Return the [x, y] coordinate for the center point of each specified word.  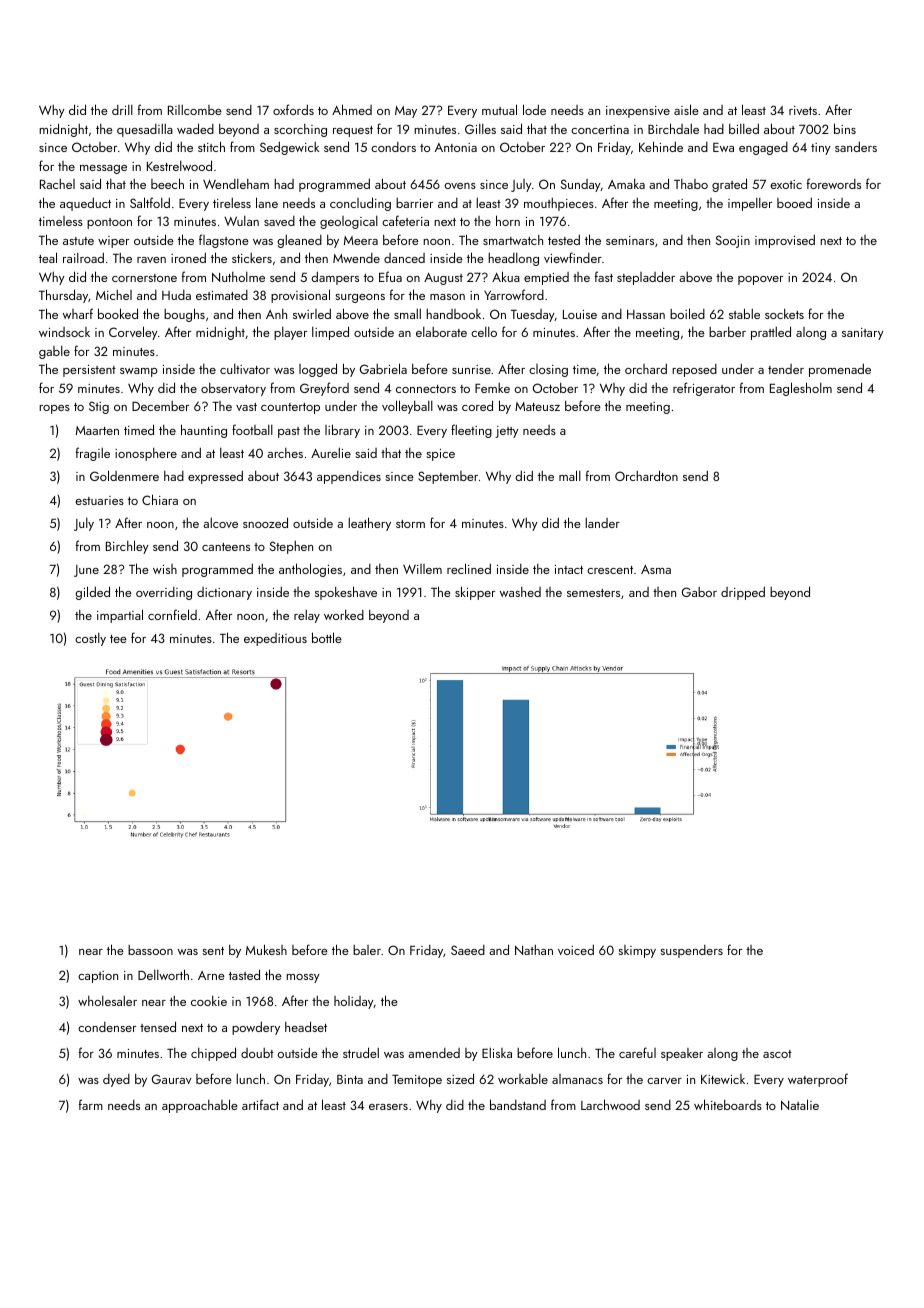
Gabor [699, 592]
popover [760, 280]
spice [440, 455]
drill [122, 110]
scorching [300, 130]
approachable [200, 1106]
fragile [93, 454]
